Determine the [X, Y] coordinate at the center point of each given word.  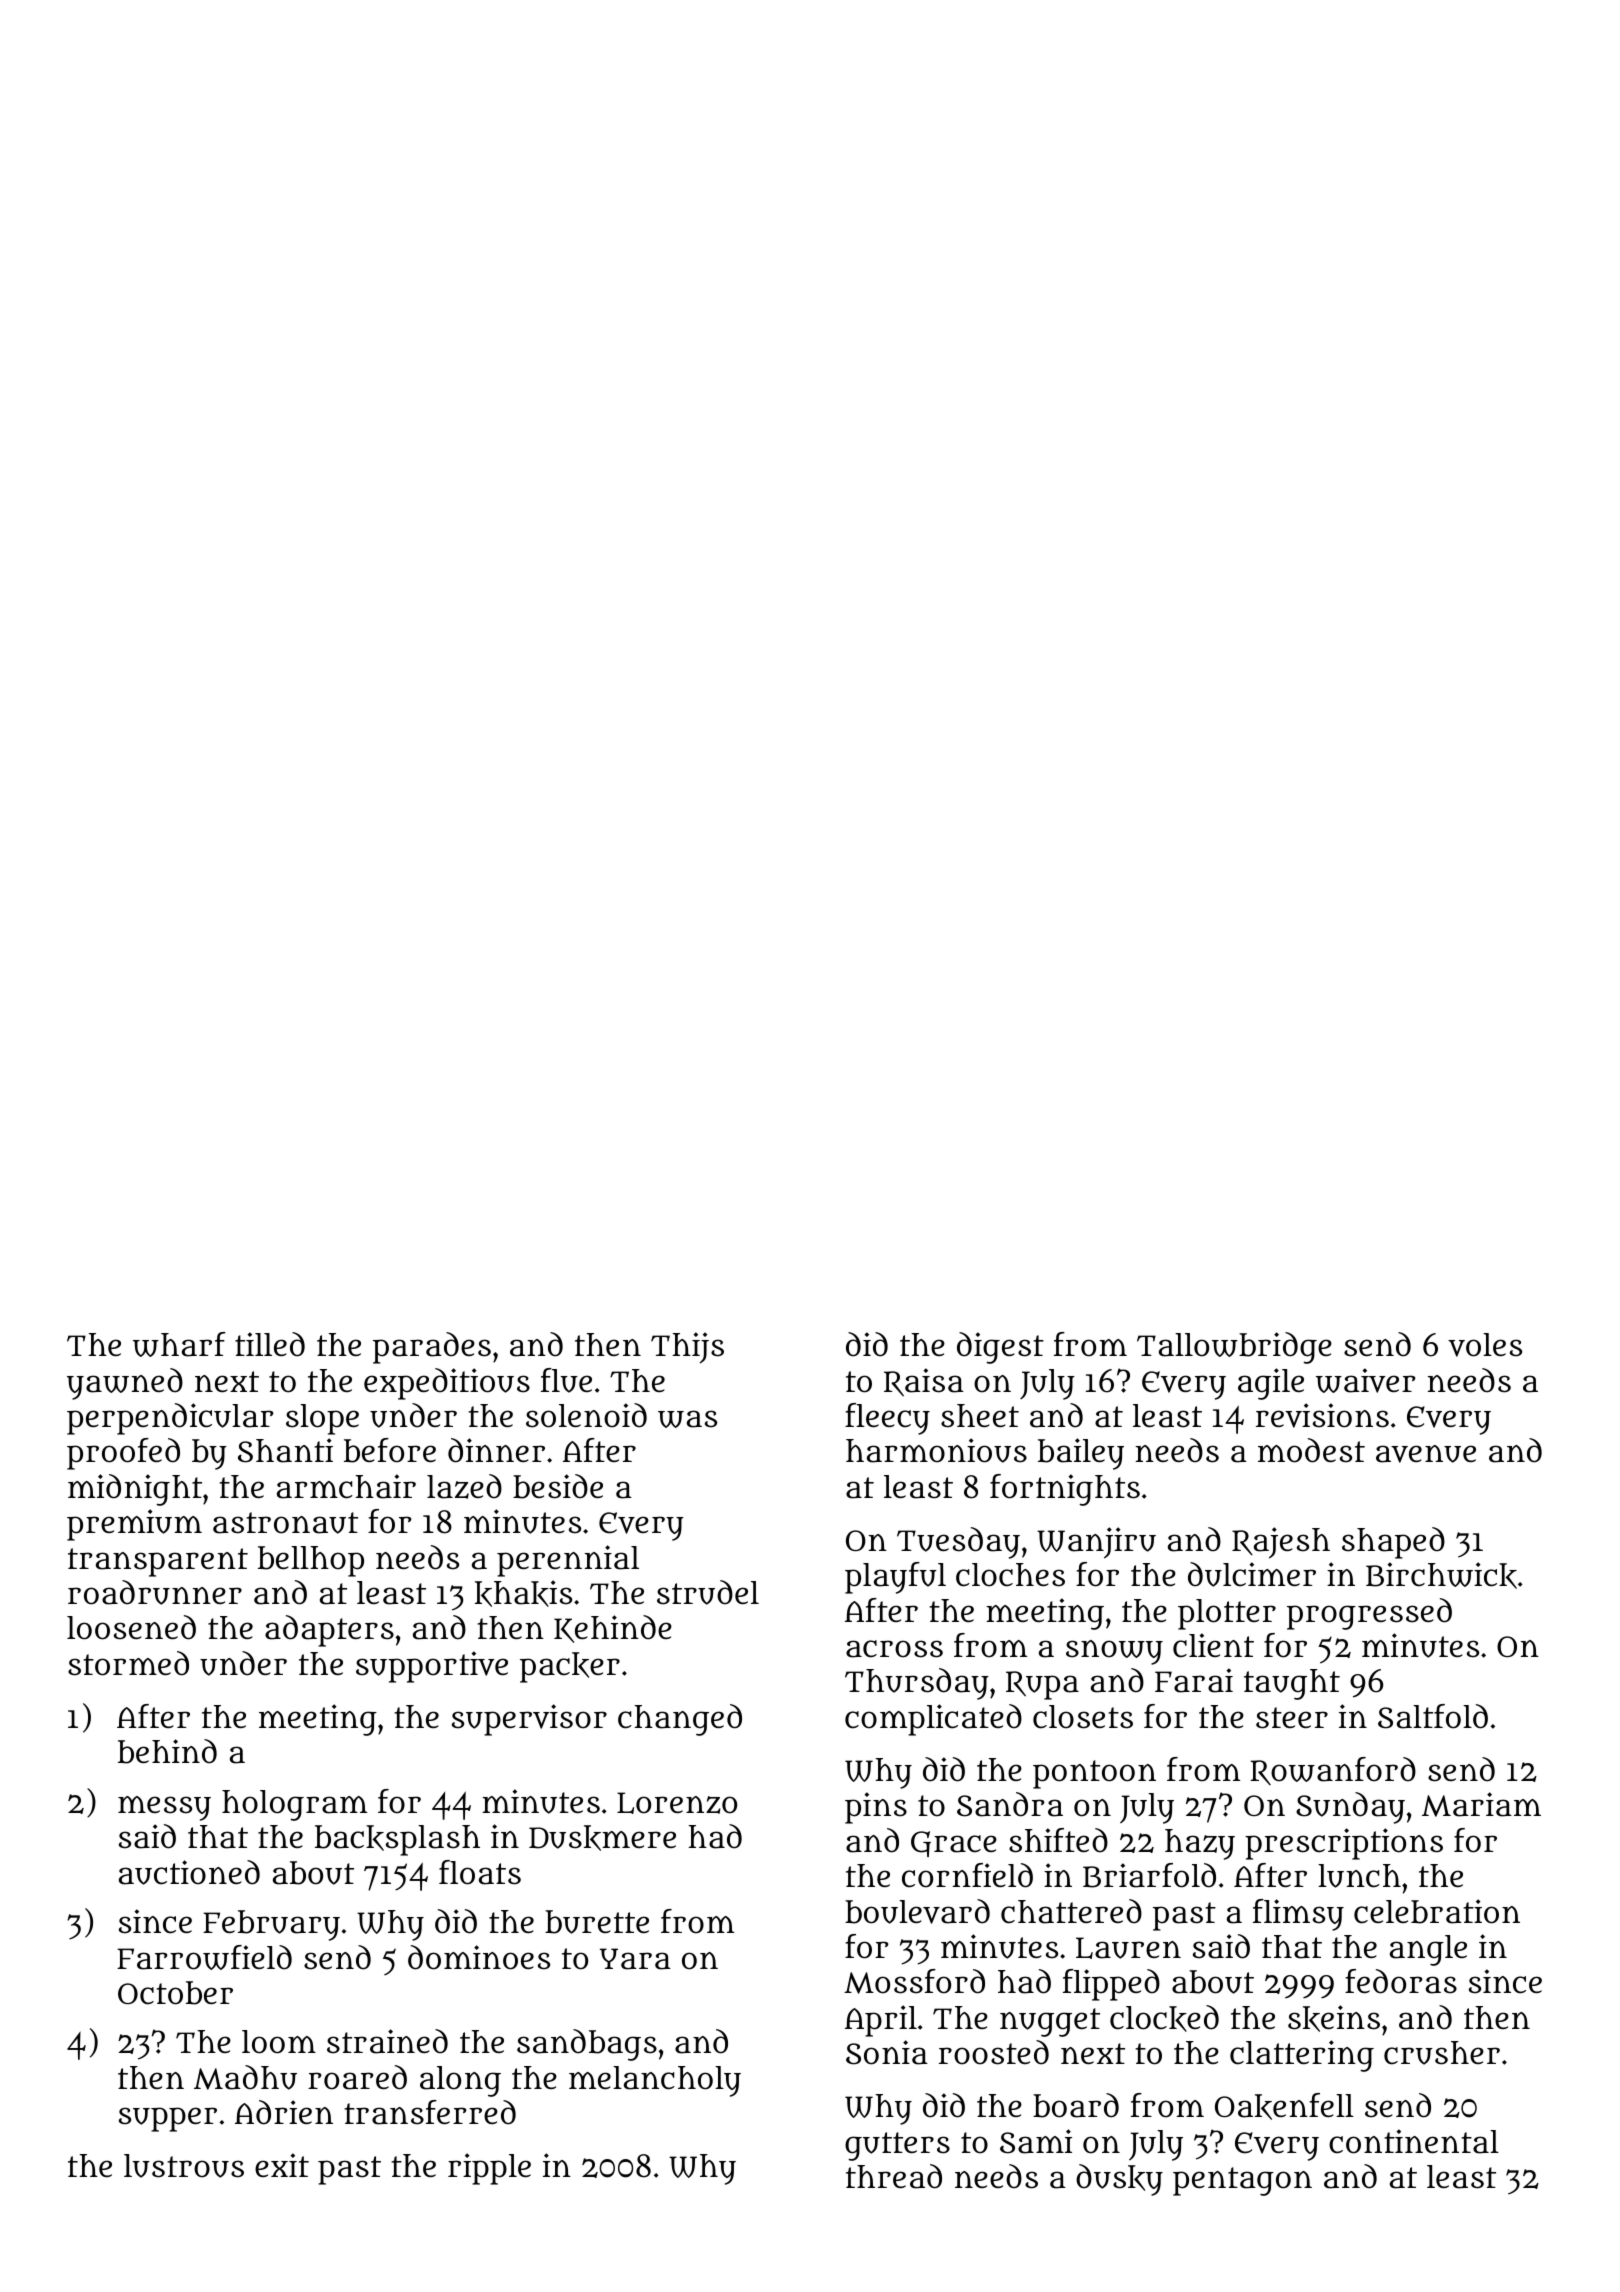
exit [282, 2165]
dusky [1119, 2180]
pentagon [1242, 2181]
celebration [1437, 1911]
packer [570, 1667]
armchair [346, 1486]
